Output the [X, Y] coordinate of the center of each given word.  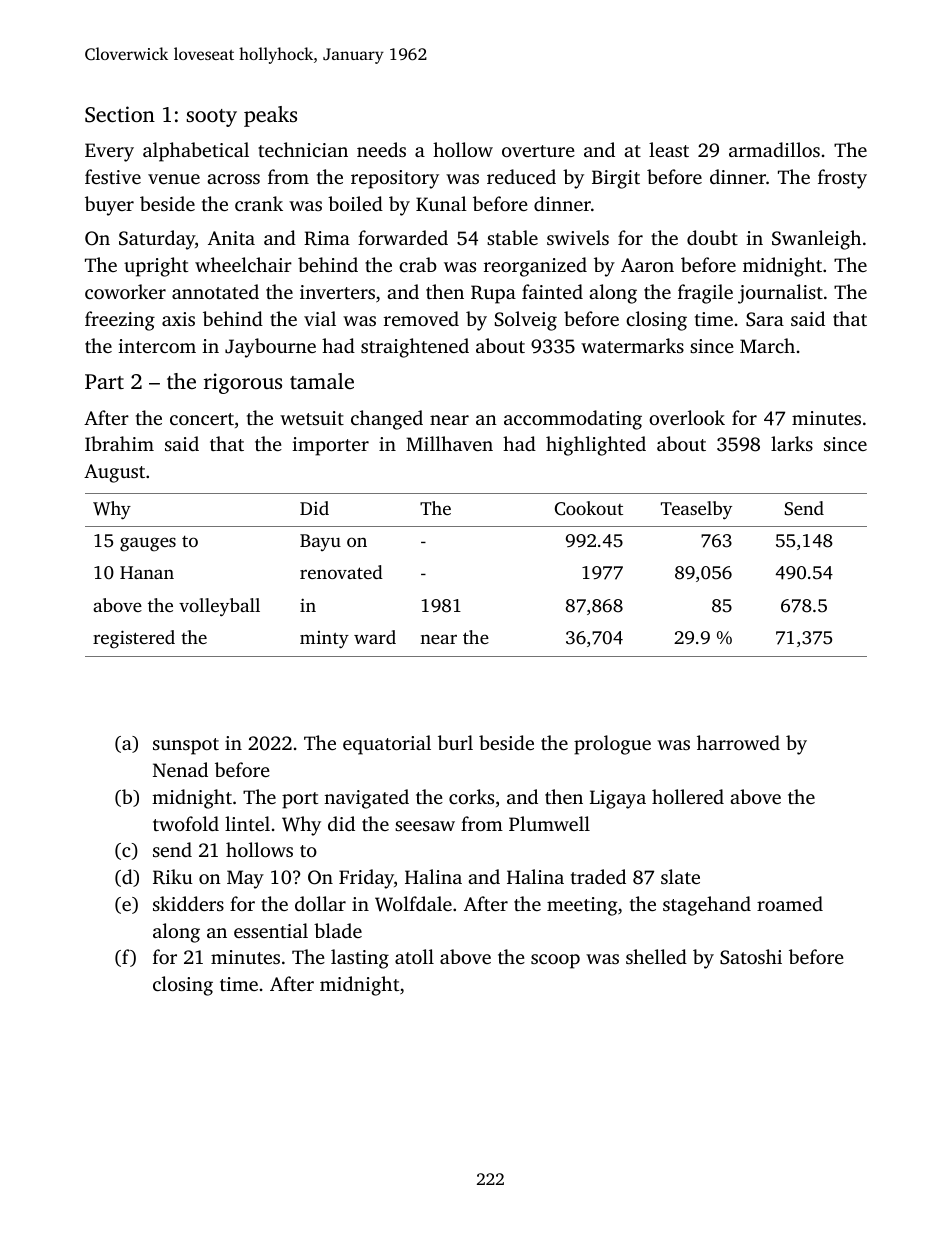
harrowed [738, 742]
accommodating [573, 420]
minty [324, 640]
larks [792, 443]
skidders [188, 903]
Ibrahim [119, 443]
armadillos [774, 149]
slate [680, 876]
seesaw [425, 826]
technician [303, 149]
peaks [270, 116]
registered [134, 639]
